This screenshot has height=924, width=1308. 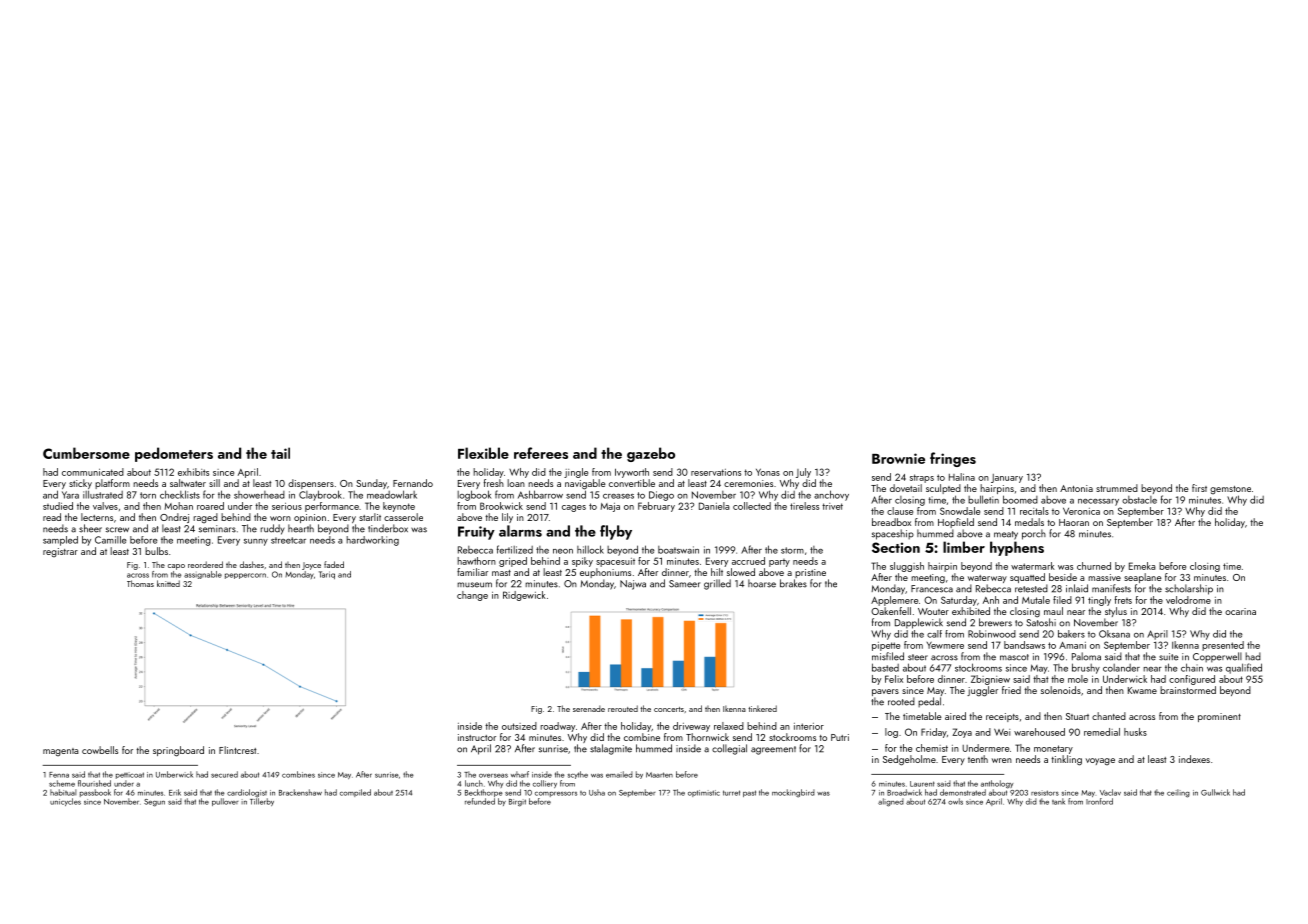 I want to click on solenoids, so click(x=1061, y=690).
